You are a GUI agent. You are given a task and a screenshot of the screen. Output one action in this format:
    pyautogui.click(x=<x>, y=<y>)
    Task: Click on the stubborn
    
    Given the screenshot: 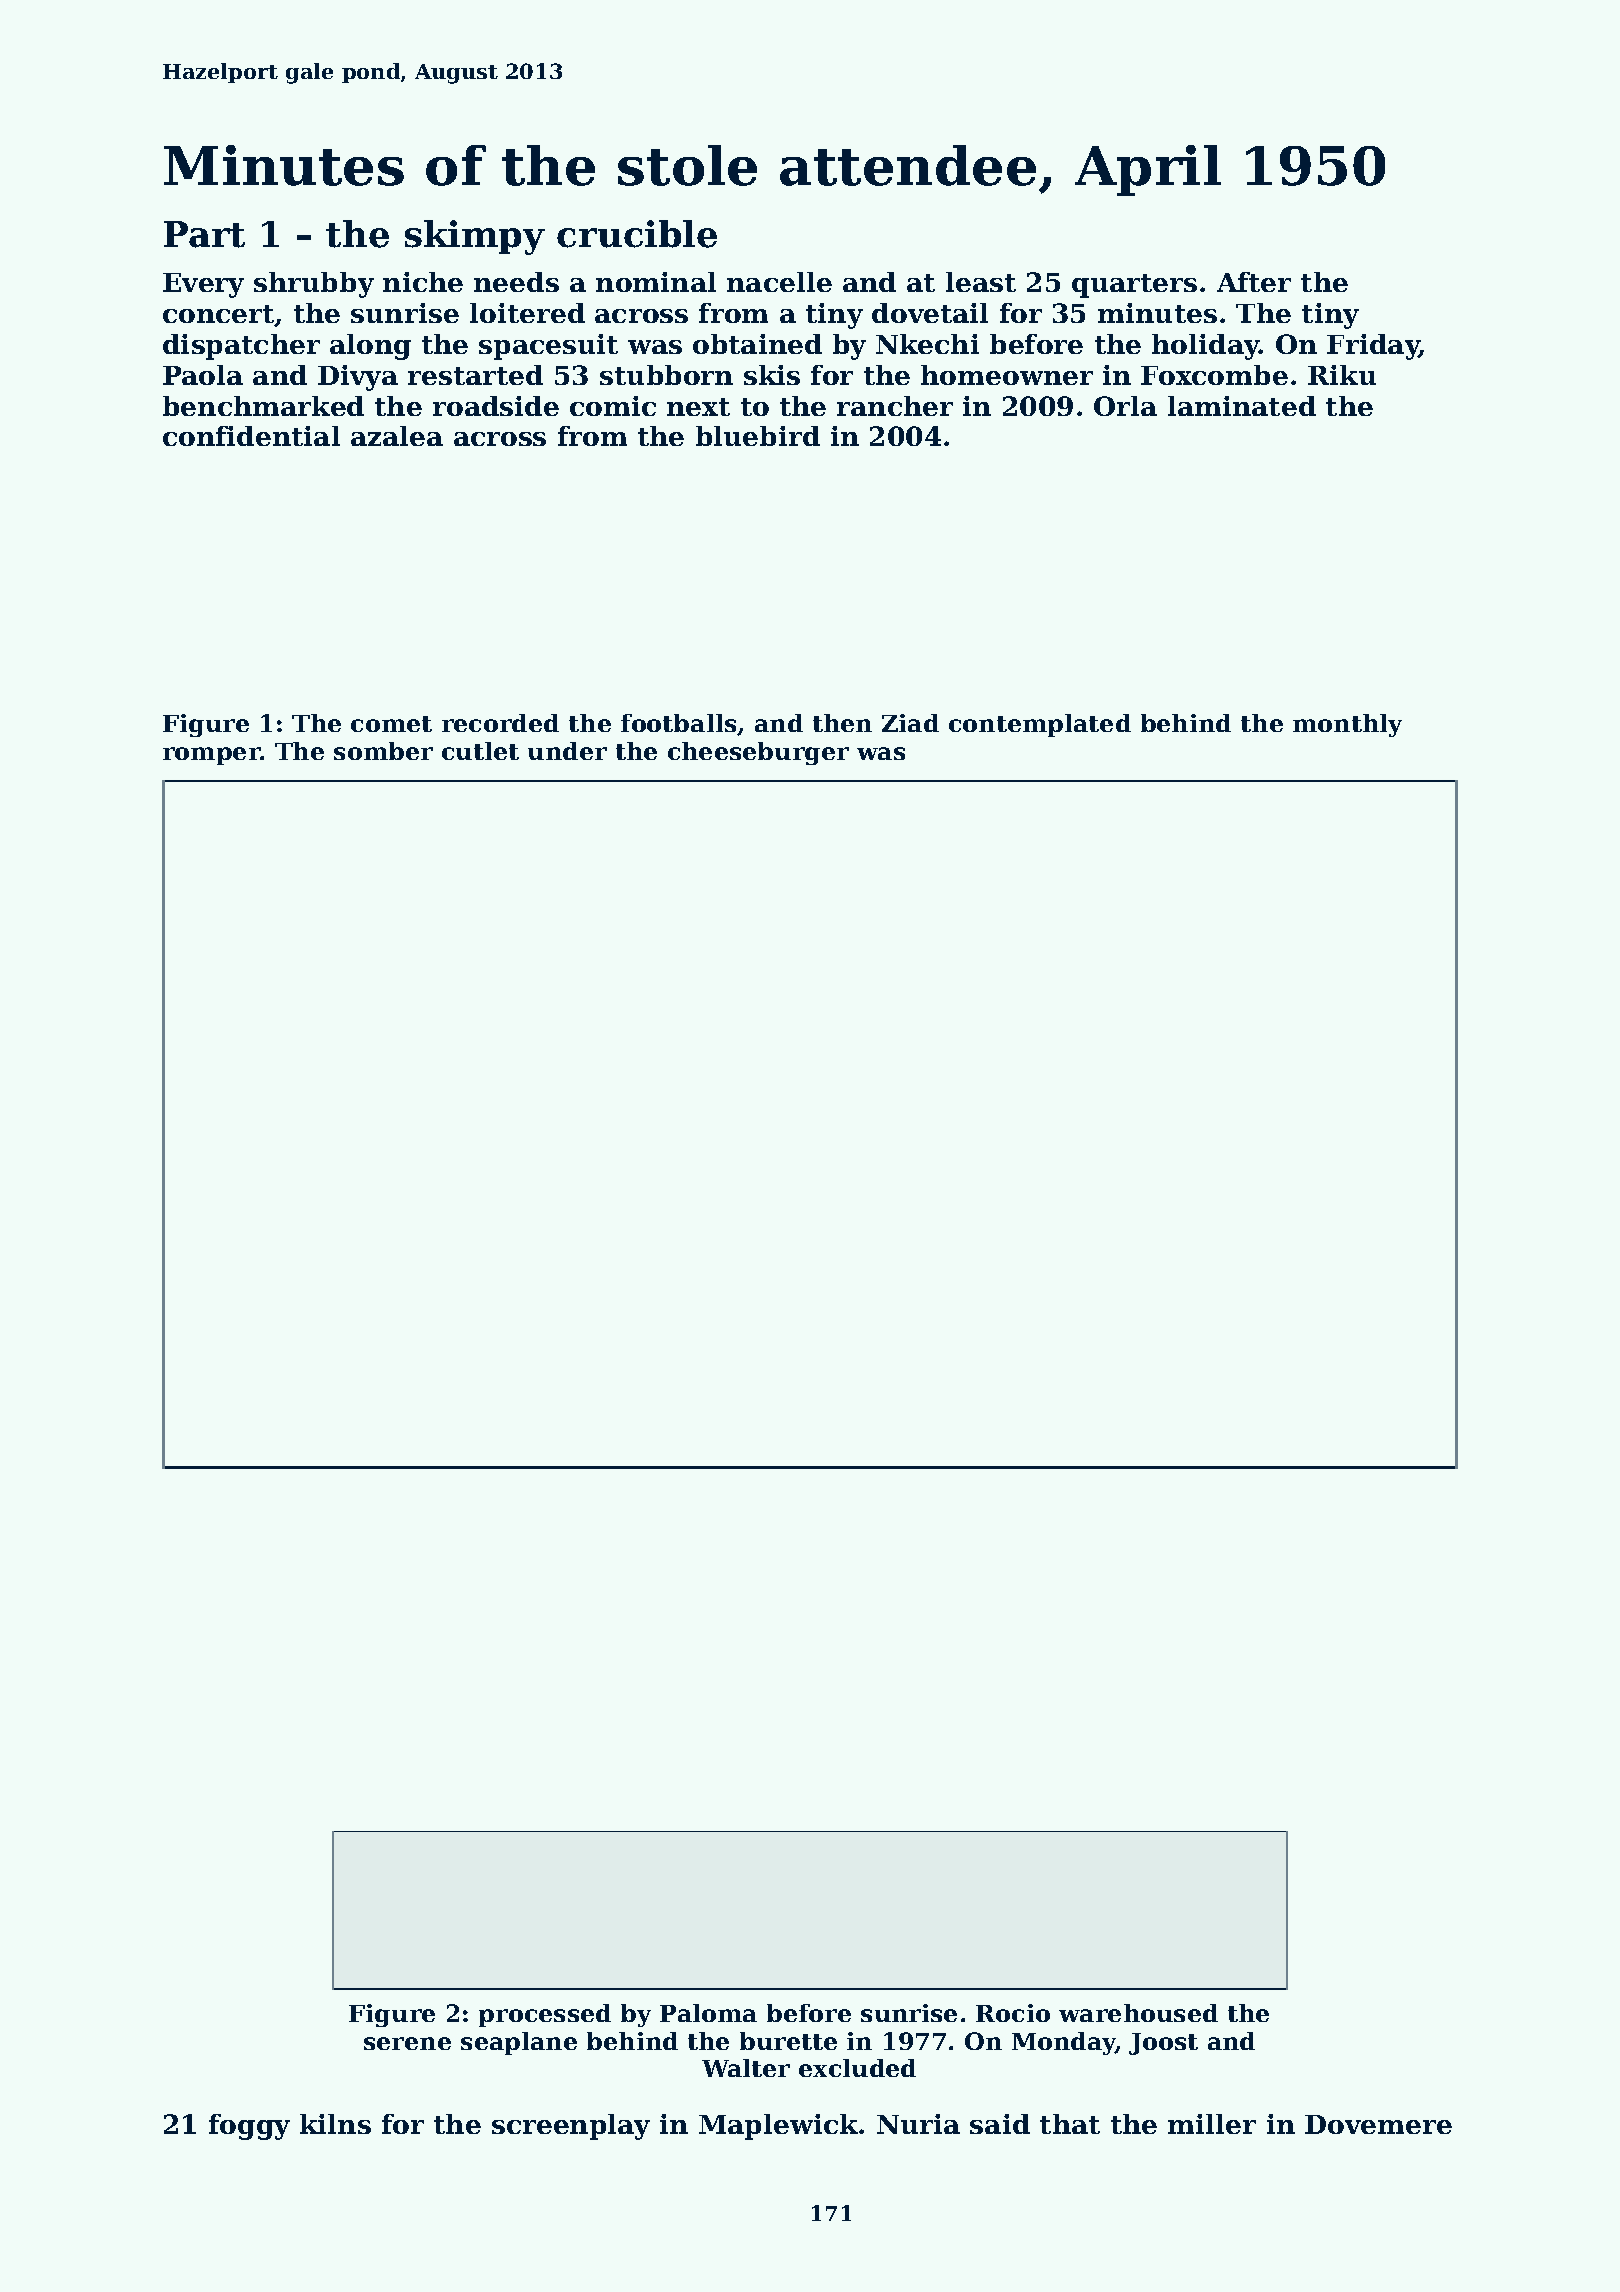 What is the action you would take?
    pyautogui.click(x=666, y=375)
